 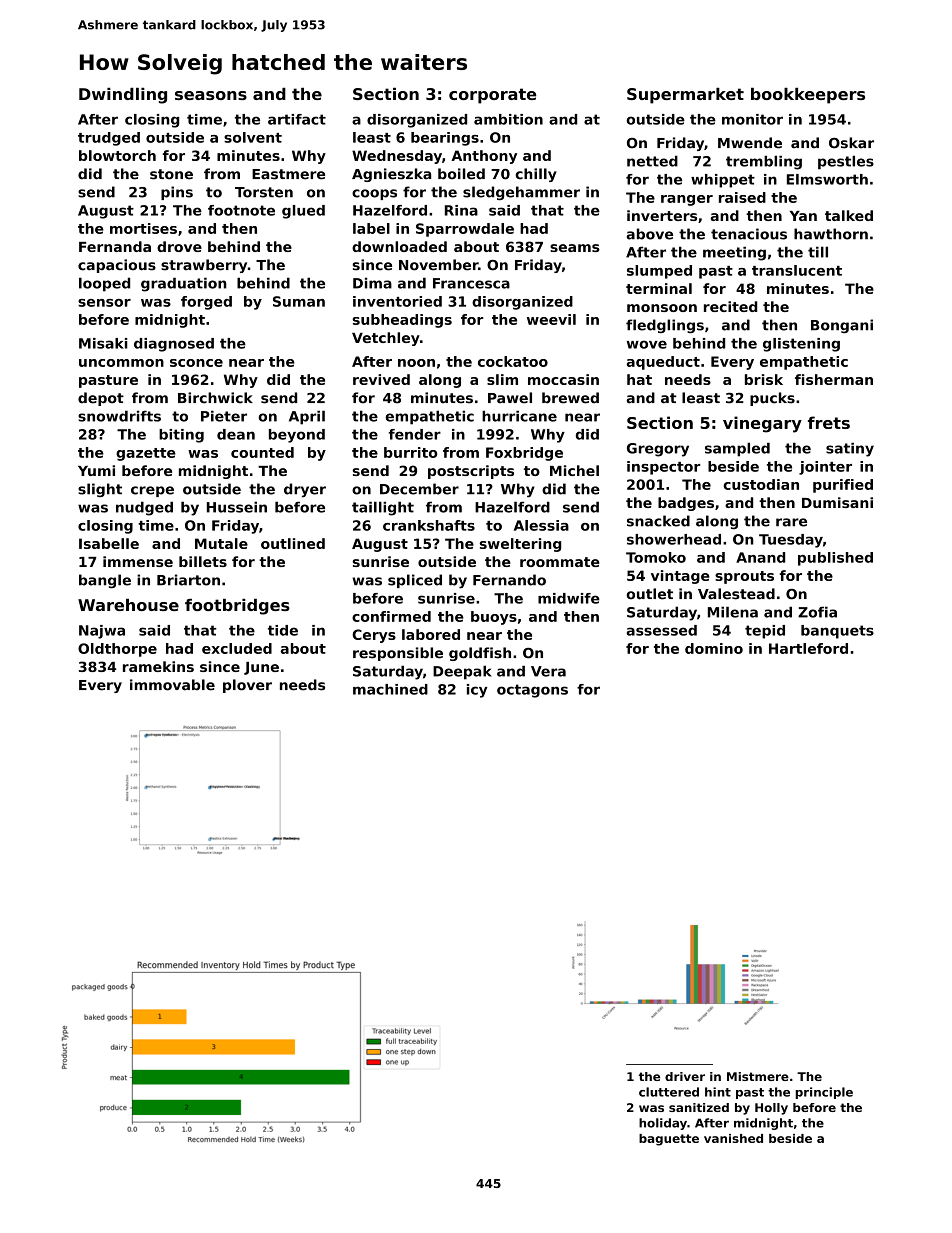 What do you see at coordinates (837, 632) in the screenshot?
I see `banquets` at bounding box center [837, 632].
